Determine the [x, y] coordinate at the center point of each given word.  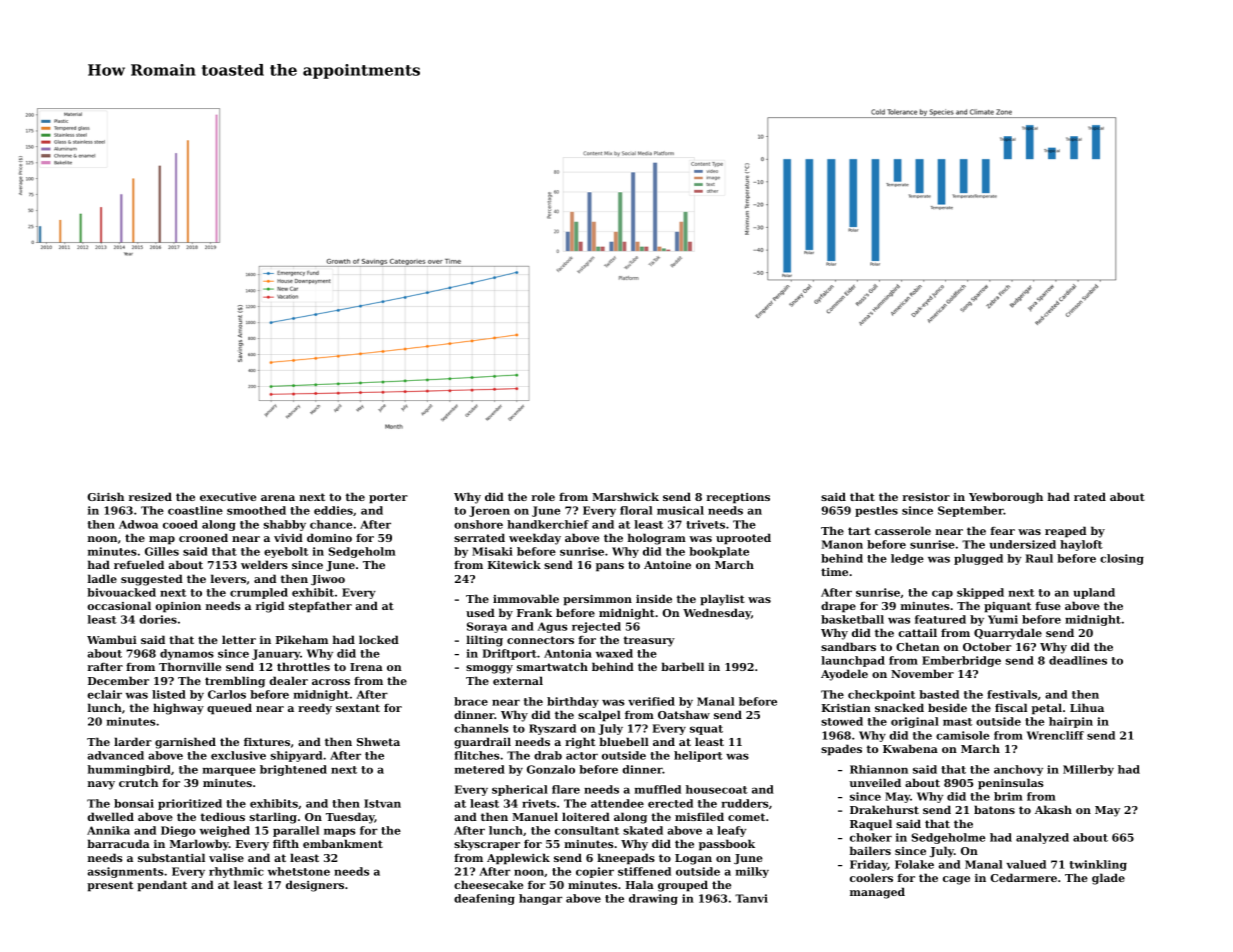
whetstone [299, 871]
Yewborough [1006, 498]
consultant [587, 830]
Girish [105, 496]
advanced [115, 755]
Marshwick [625, 496]
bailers [870, 850]
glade [1108, 879]
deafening [484, 899]
